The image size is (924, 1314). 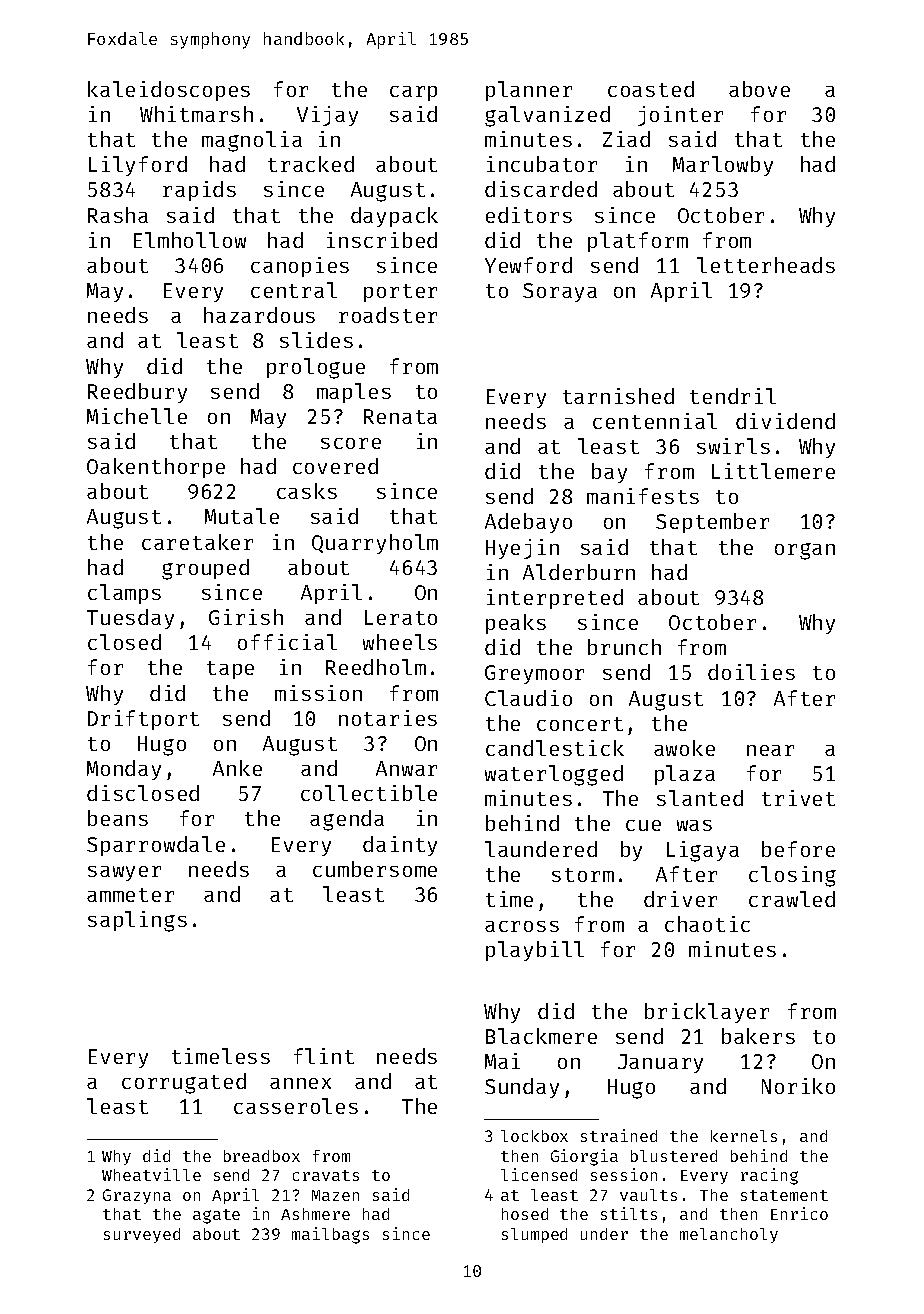 What do you see at coordinates (262, 1156) in the screenshot?
I see `breadbox` at bounding box center [262, 1156].
